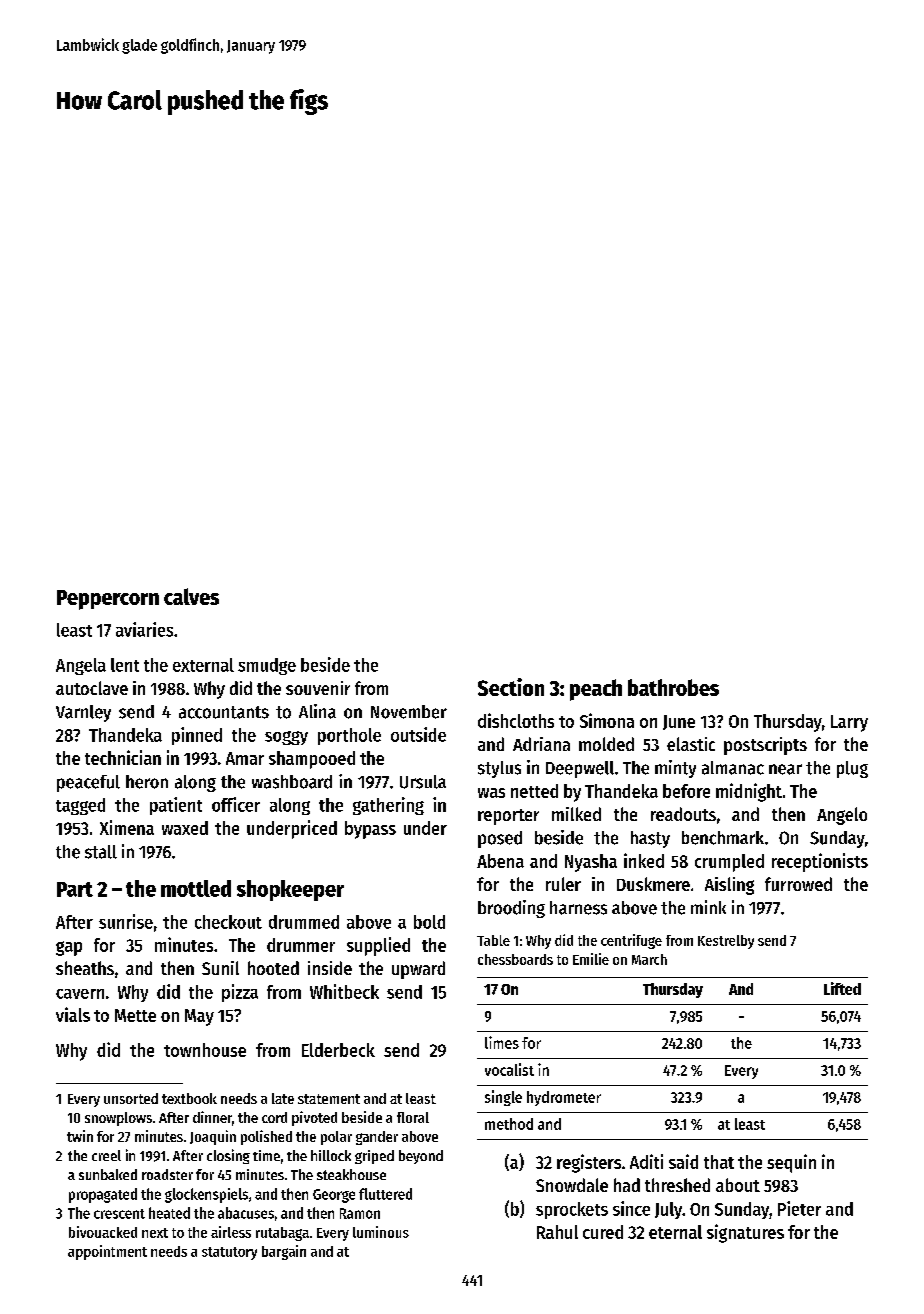 The height and width of the screenshot is (1314, 924). Describe the element at coordinates (231, 1232) in the screenshot. I see `airless` at that location.
